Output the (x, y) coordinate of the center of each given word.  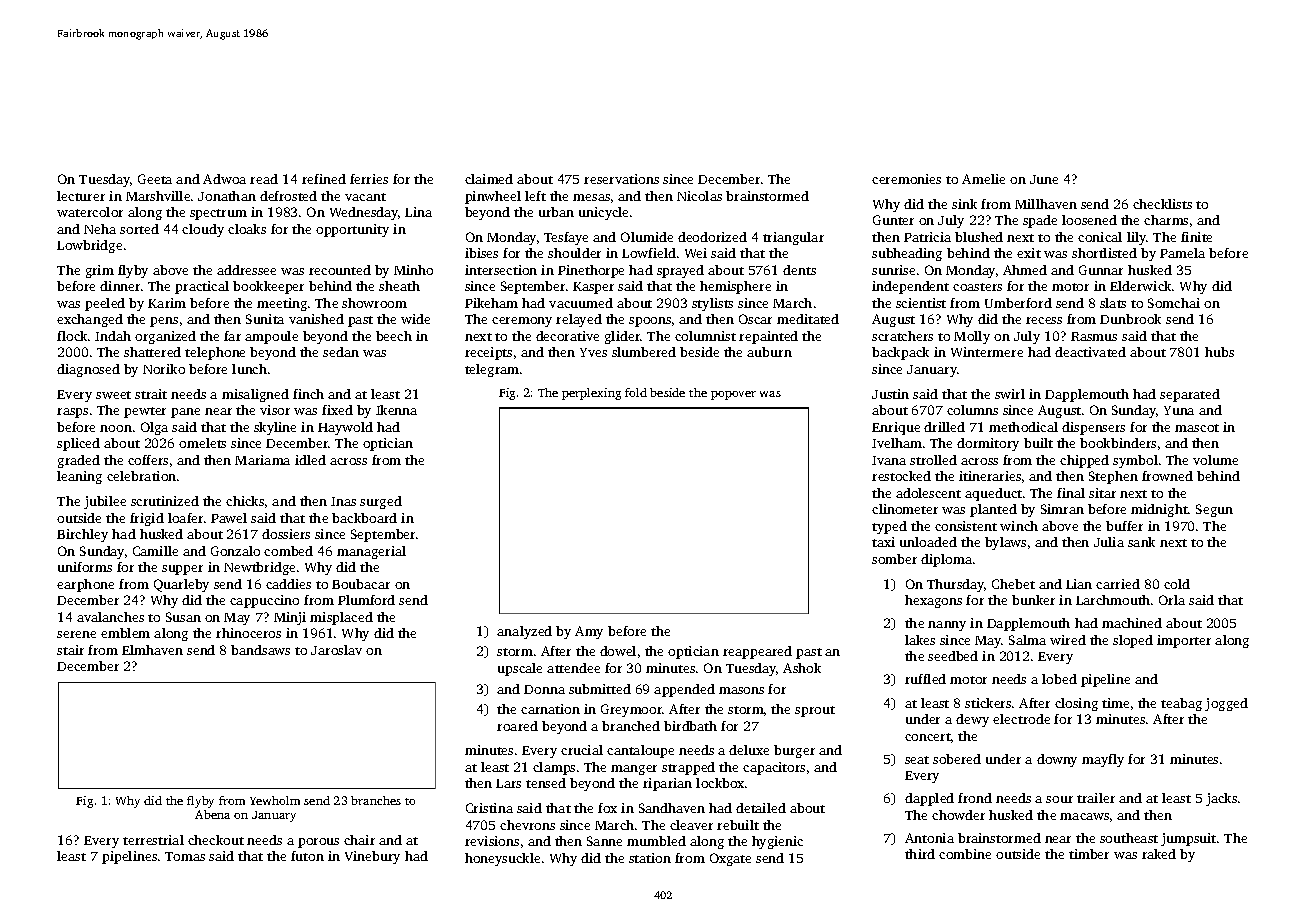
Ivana (889, 460)
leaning (79, 477)
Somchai (1174, 303)
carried (1118, 584)
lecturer (81, 196)
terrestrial (153, 840)
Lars (508, 783)
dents (799, 270)
